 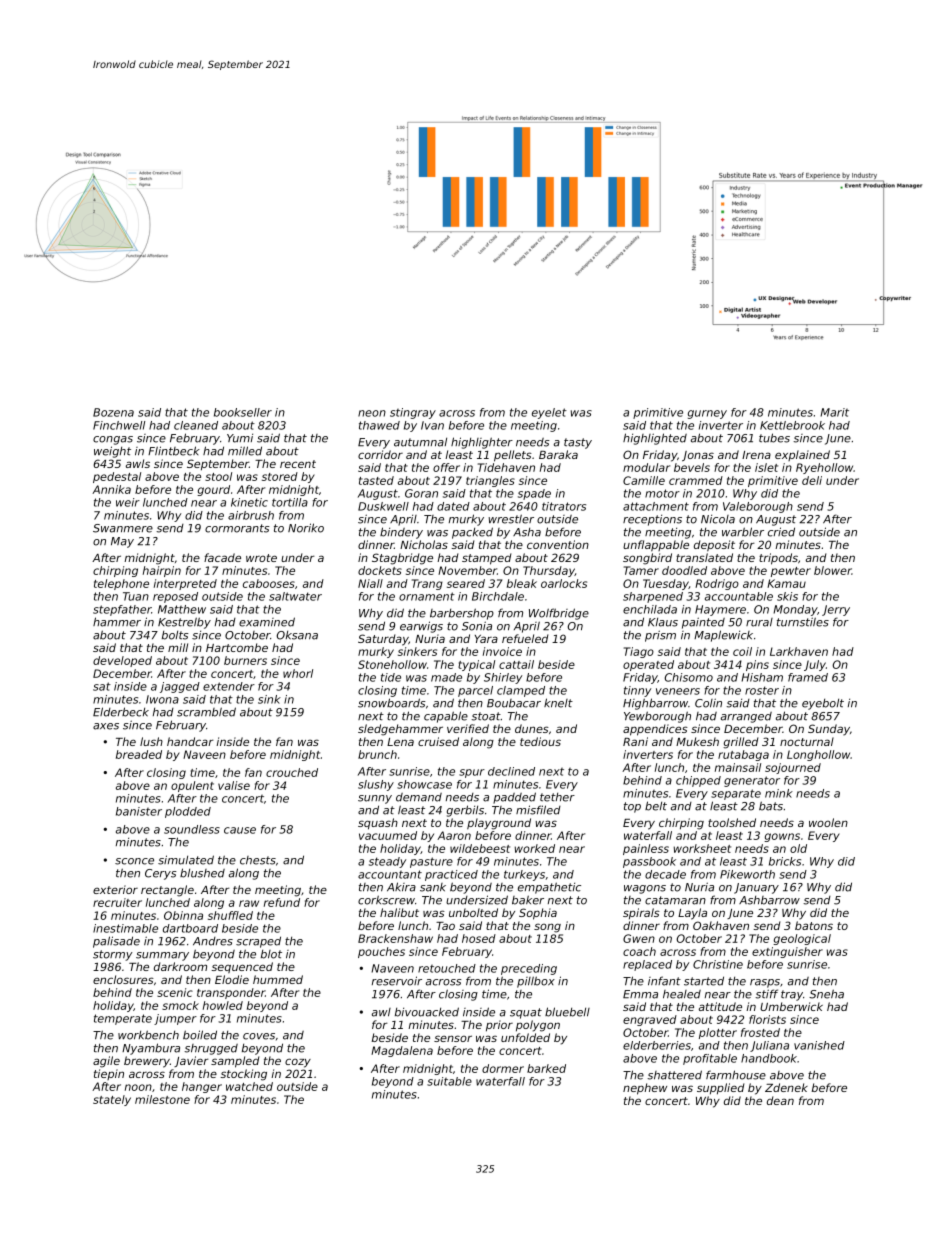 I want to click on Stonehollow, so click(x=392, y=664).
